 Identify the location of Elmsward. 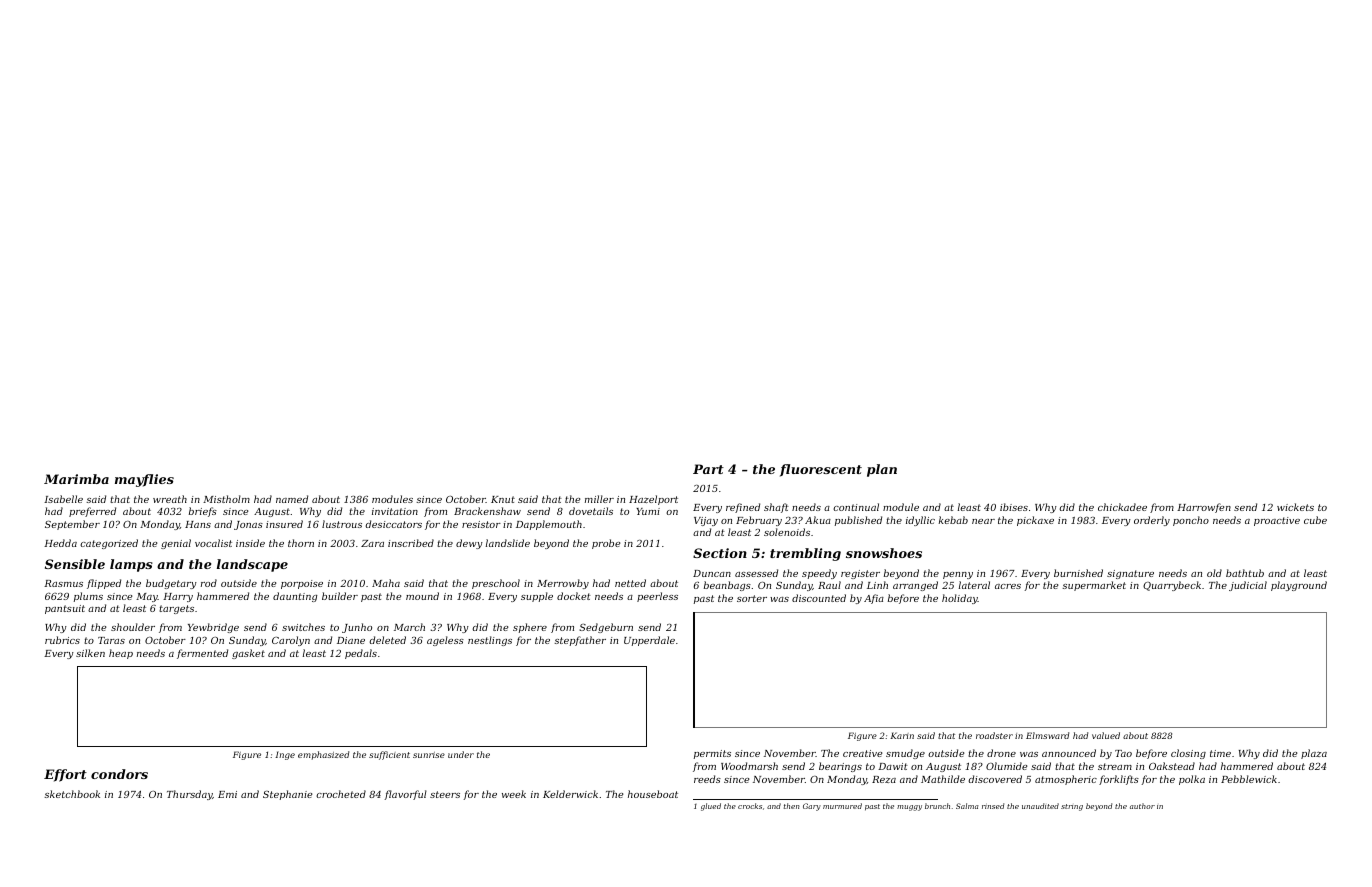
(1047, 735).
